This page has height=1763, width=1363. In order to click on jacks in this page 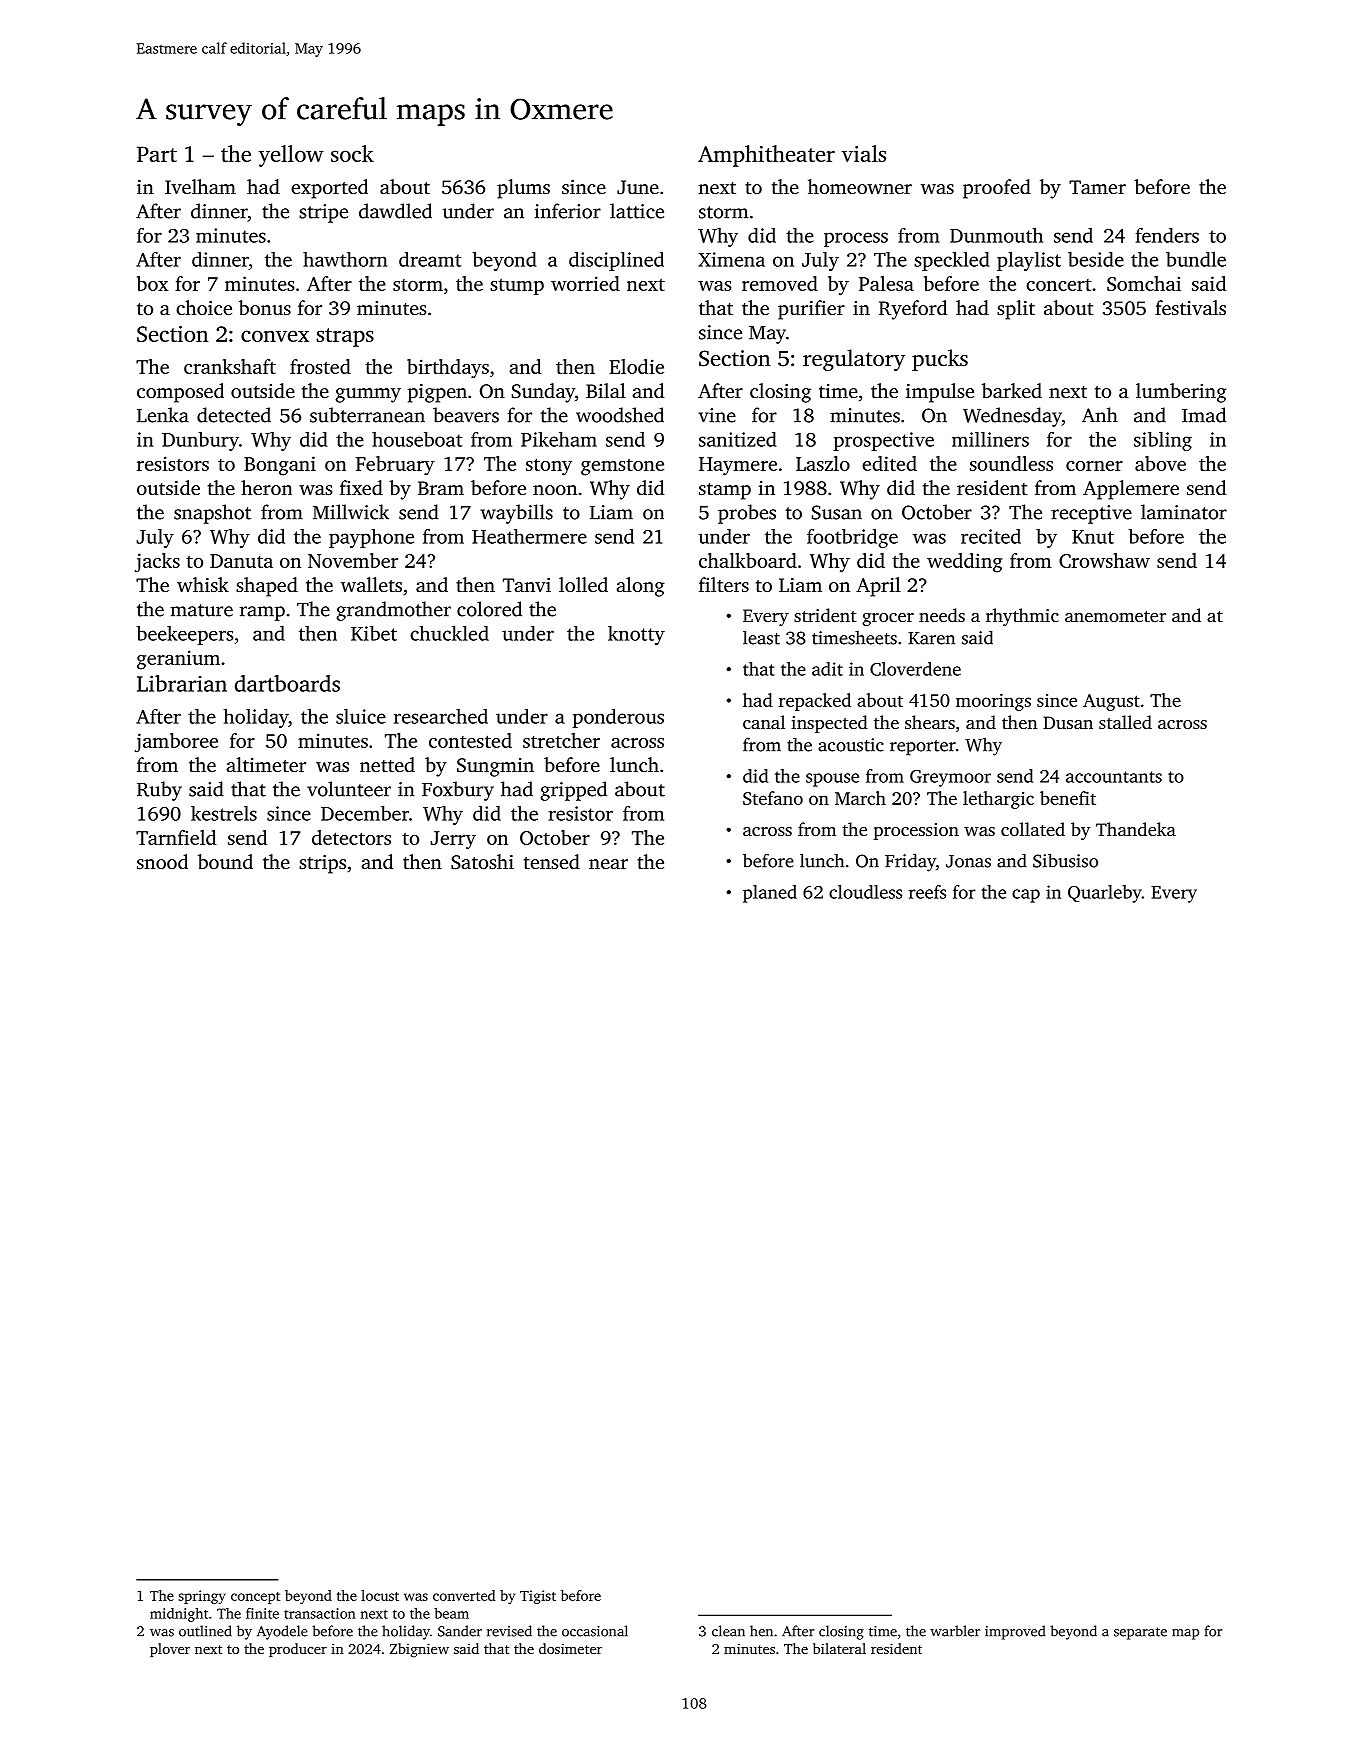, I will do `click(157, 563)`.
